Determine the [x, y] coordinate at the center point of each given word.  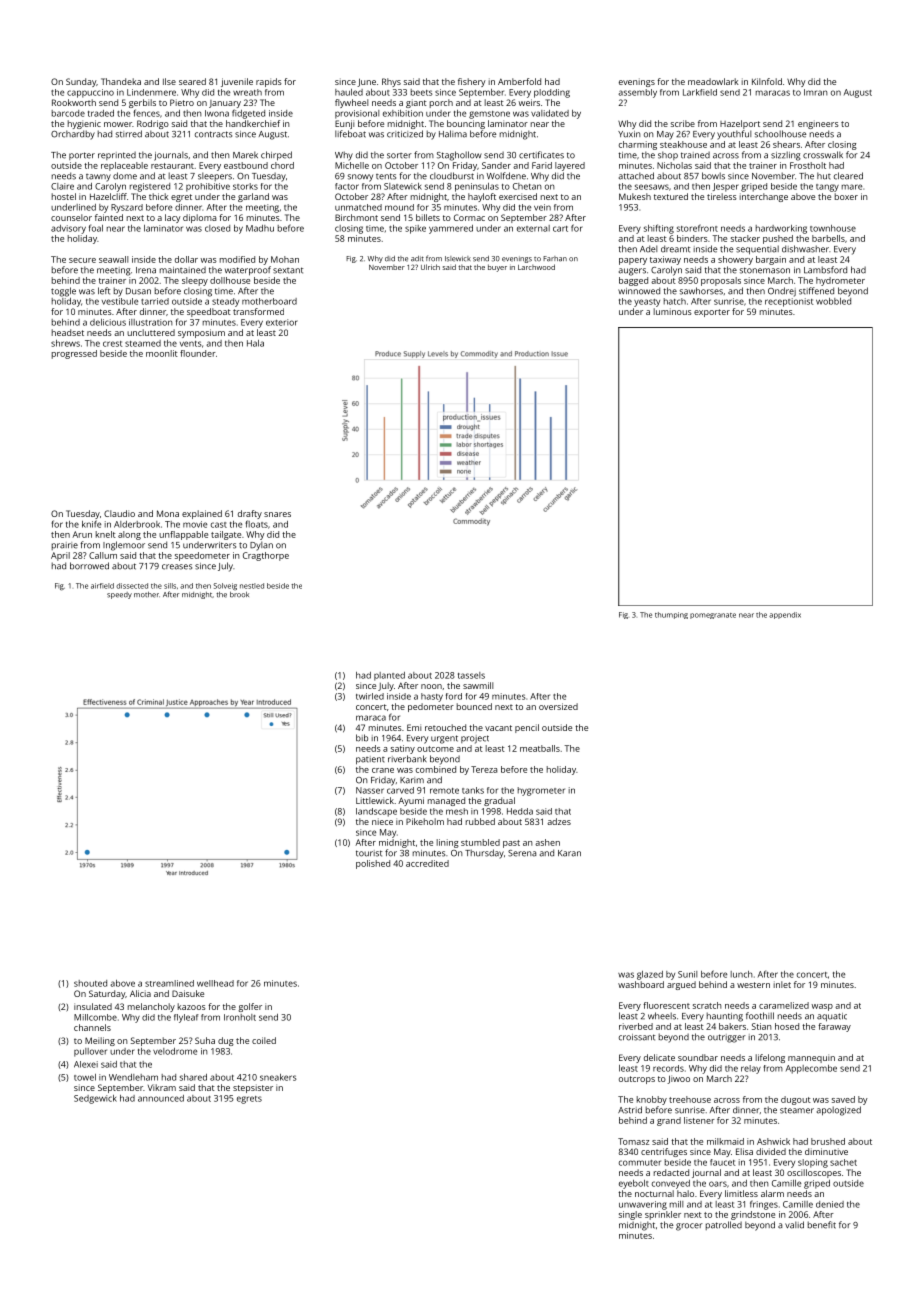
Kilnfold [767, 81]
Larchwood [536, 267]
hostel [64, 196]
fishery [472, 82]
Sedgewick [95, 1099]
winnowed [639, 291]
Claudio [119, 513]
